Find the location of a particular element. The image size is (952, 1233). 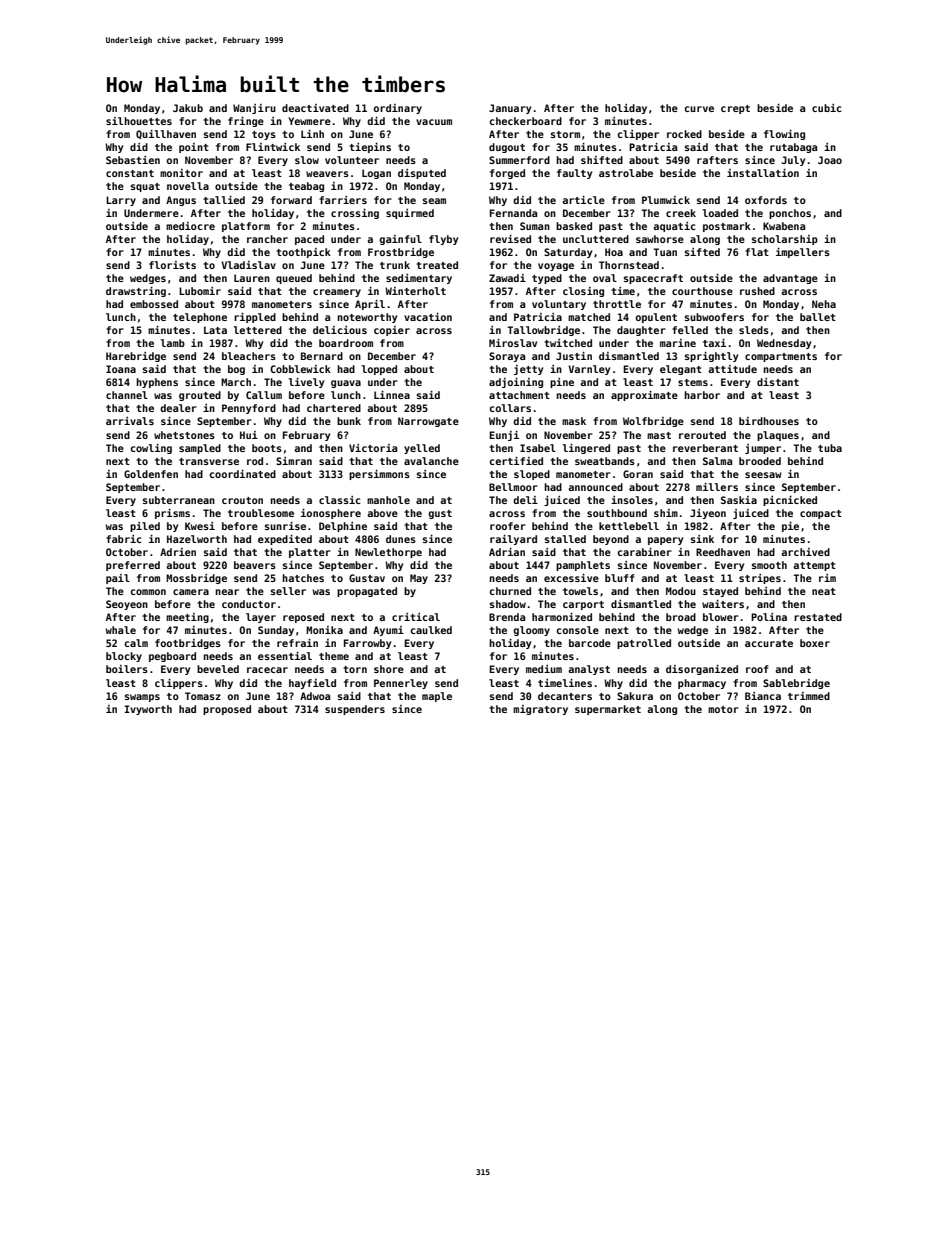

lamb is located at coordinates (173, 343).
